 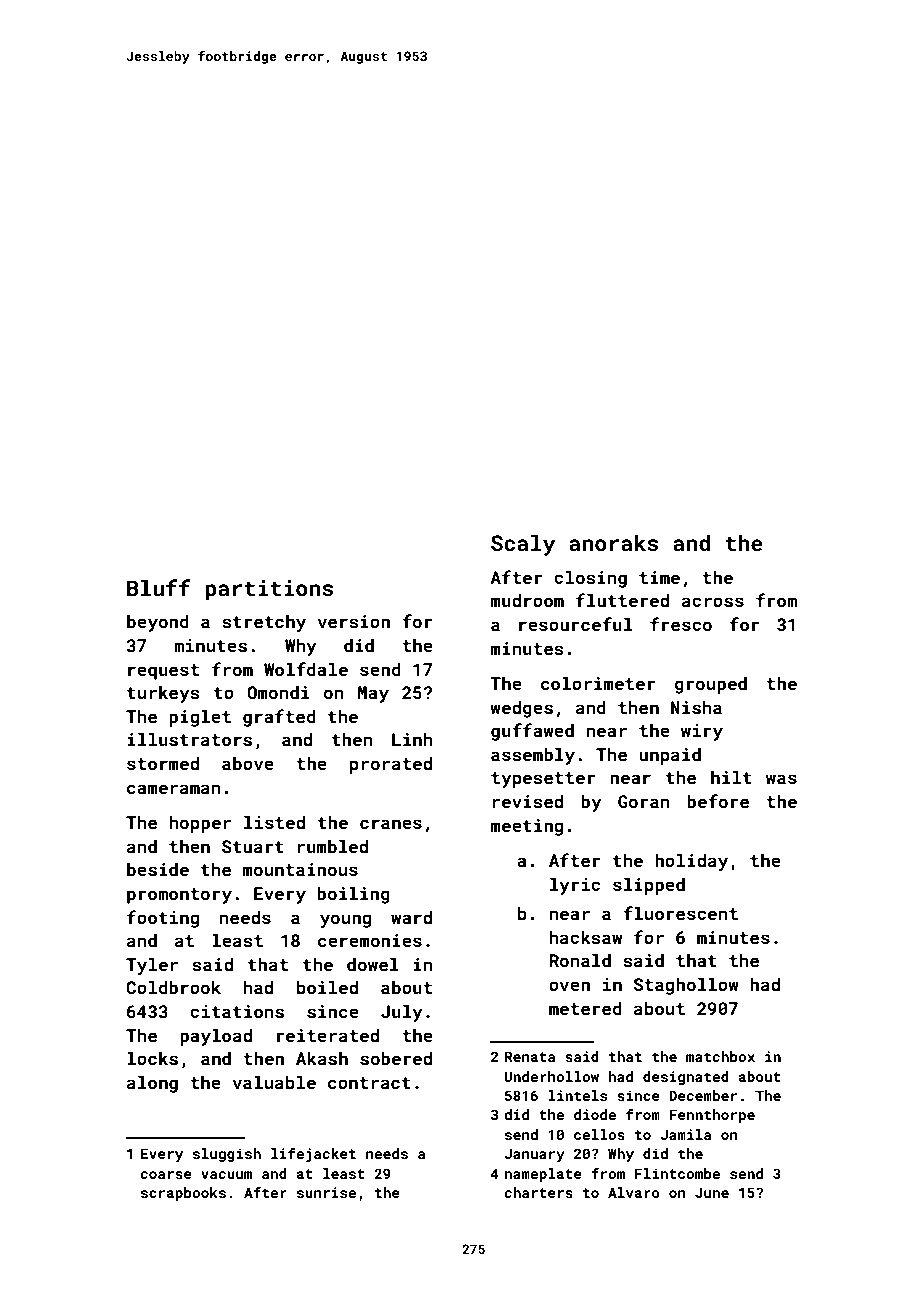 I want to click on Scaly, so click(x=523, y=545).
